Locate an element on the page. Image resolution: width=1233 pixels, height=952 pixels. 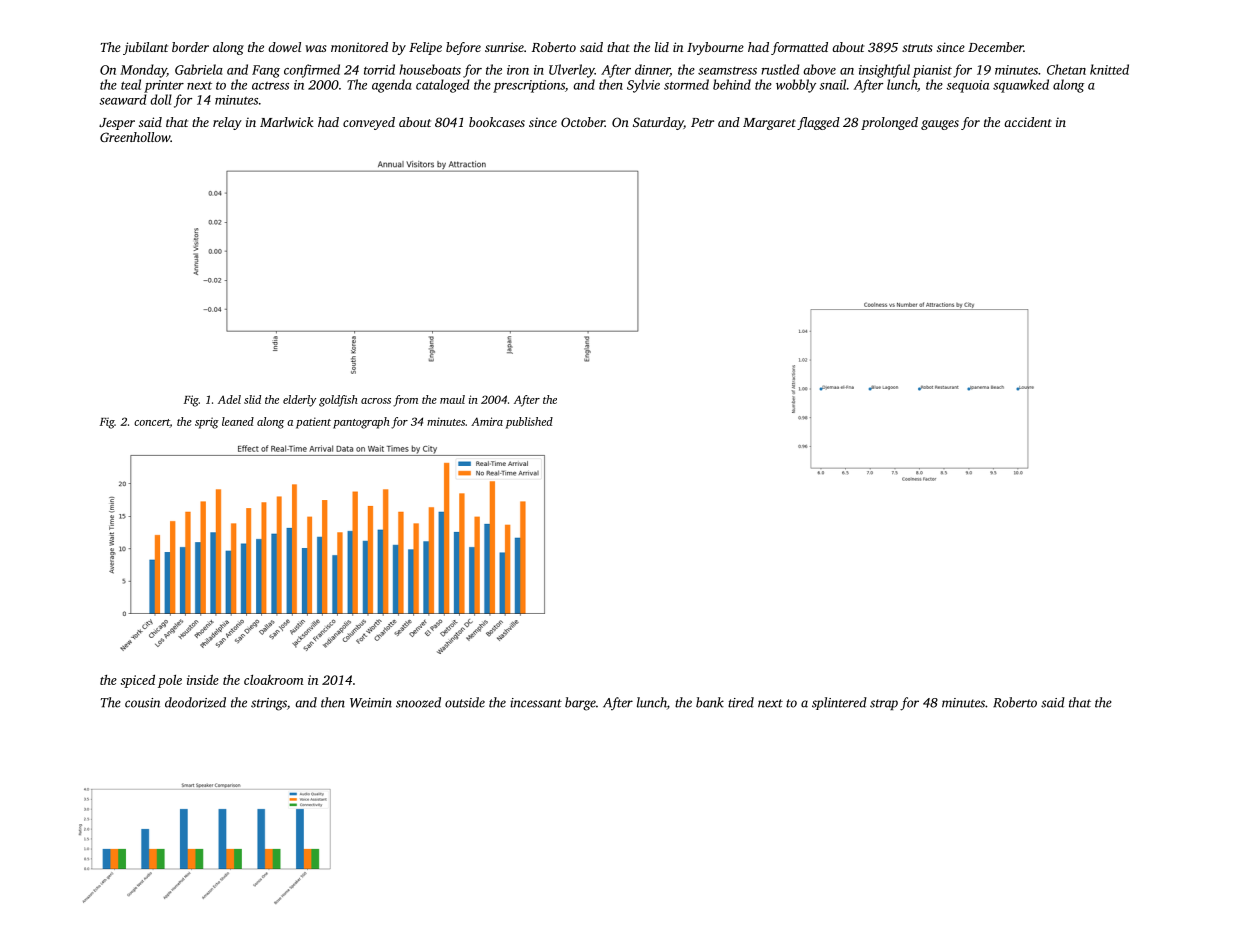
sprig is located at coordinates (207, 423).
